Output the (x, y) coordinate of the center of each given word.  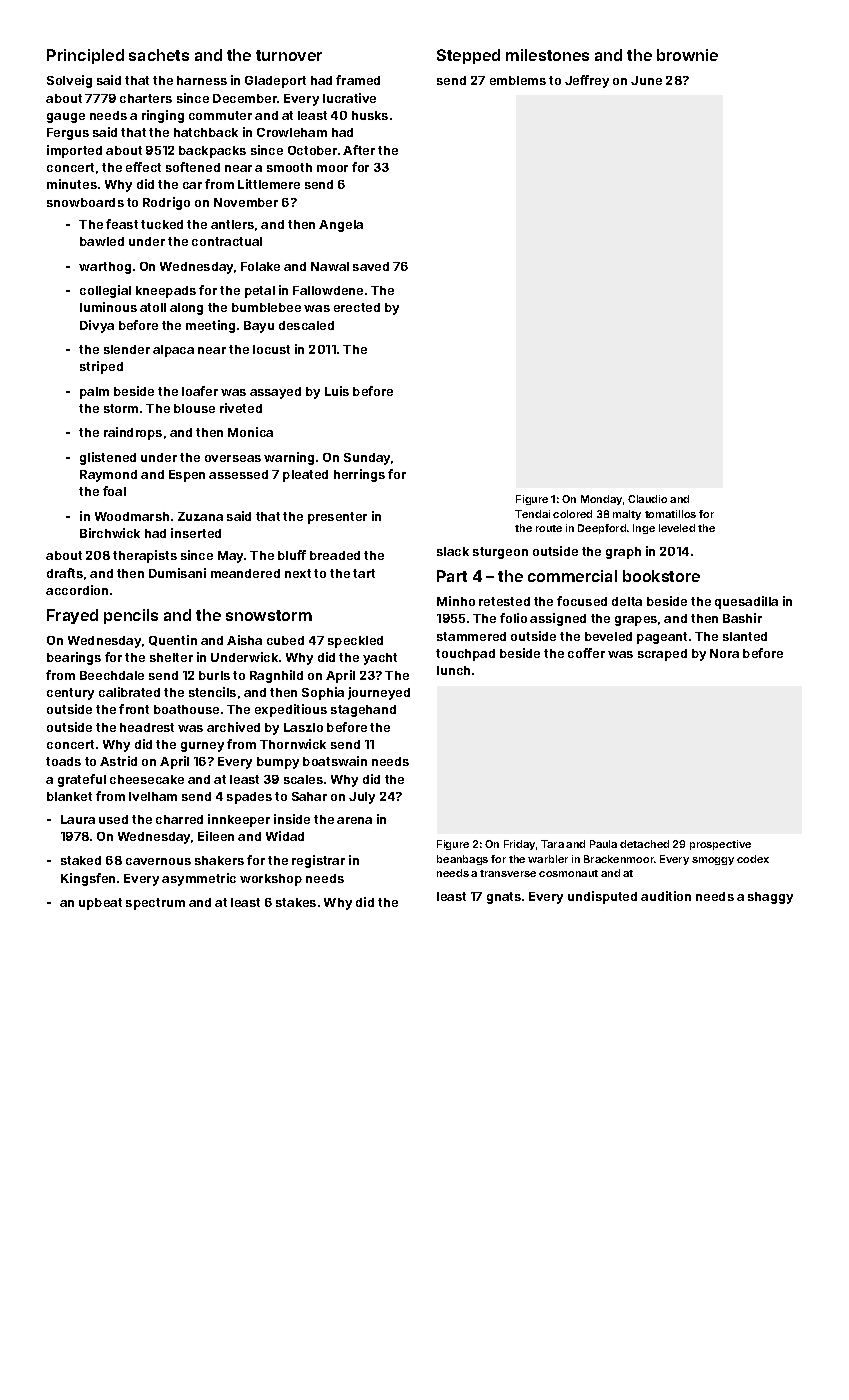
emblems (518, 80)
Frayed (72, 616)
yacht (380, 659)
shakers (219, 860)
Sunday (367, 459)
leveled (677, 528)
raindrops (133, 433)
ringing (163, 116)
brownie (687, 55)
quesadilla (746, 602)
